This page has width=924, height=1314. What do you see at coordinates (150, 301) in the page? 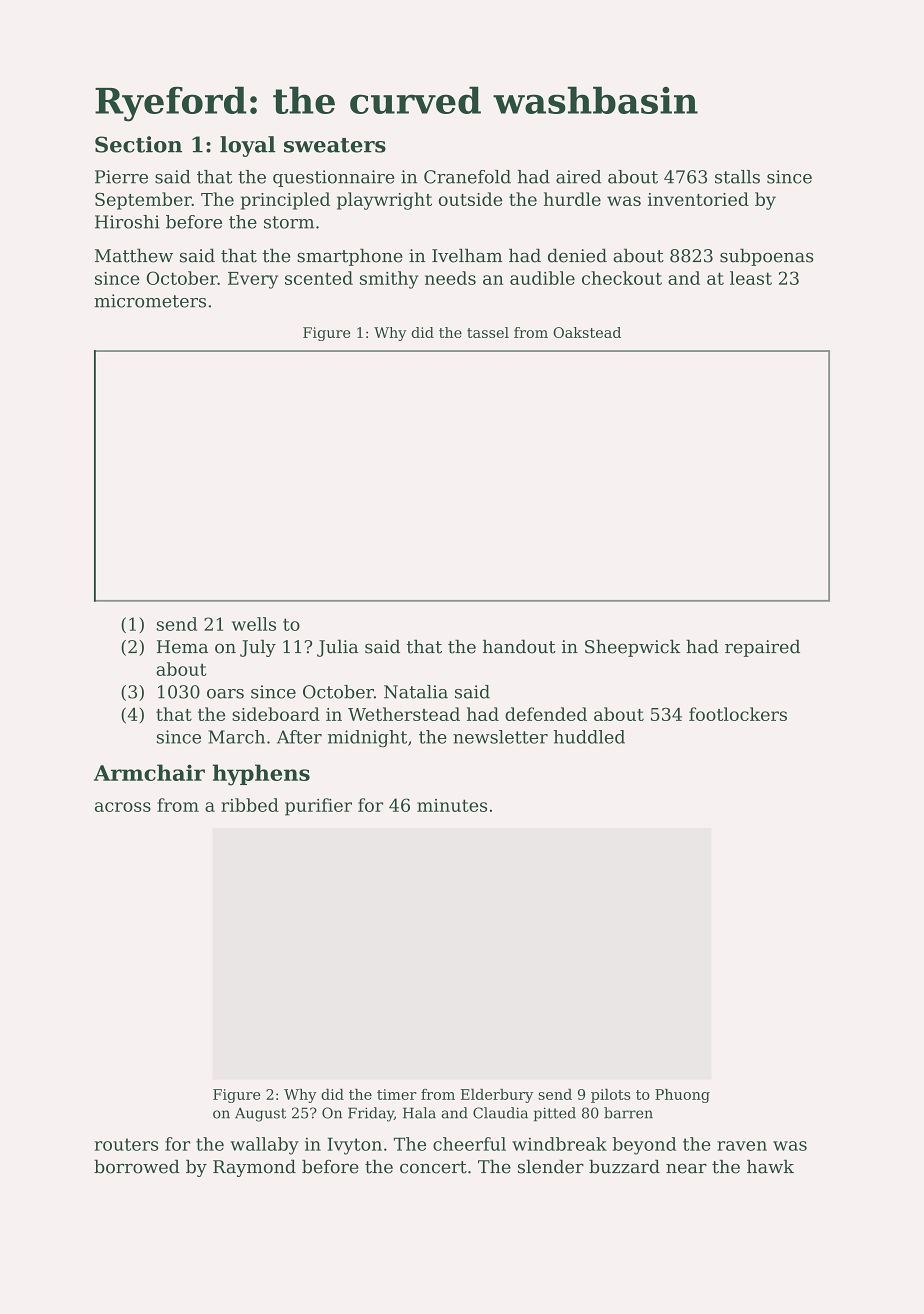
I see `micrometers` at bounding box center [150, 301].
